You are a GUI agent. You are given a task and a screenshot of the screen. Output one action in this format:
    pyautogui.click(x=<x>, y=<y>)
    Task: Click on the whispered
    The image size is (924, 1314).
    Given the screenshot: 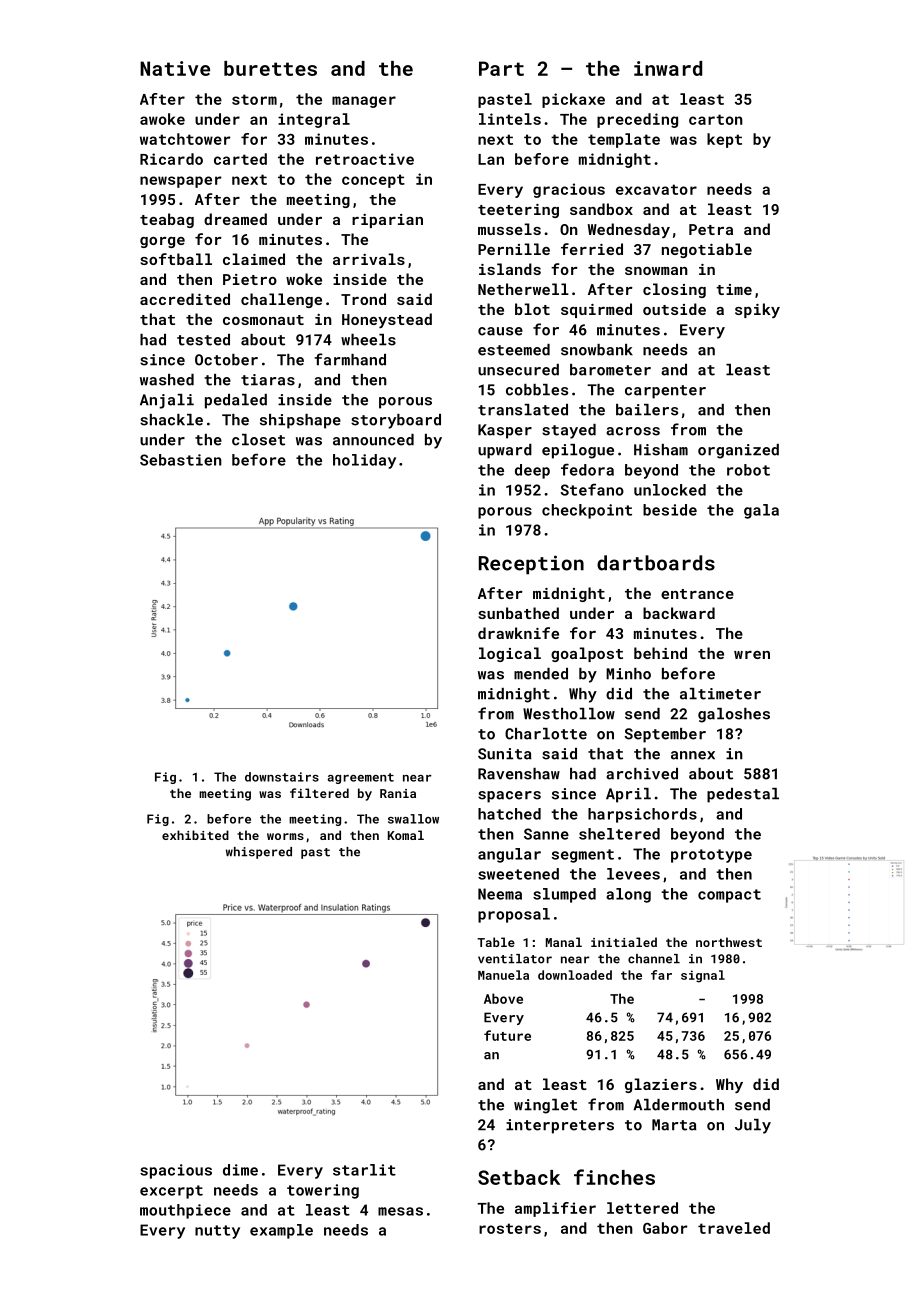 What is the action you would take?
    pyautogui.click(x=259, y=853)
